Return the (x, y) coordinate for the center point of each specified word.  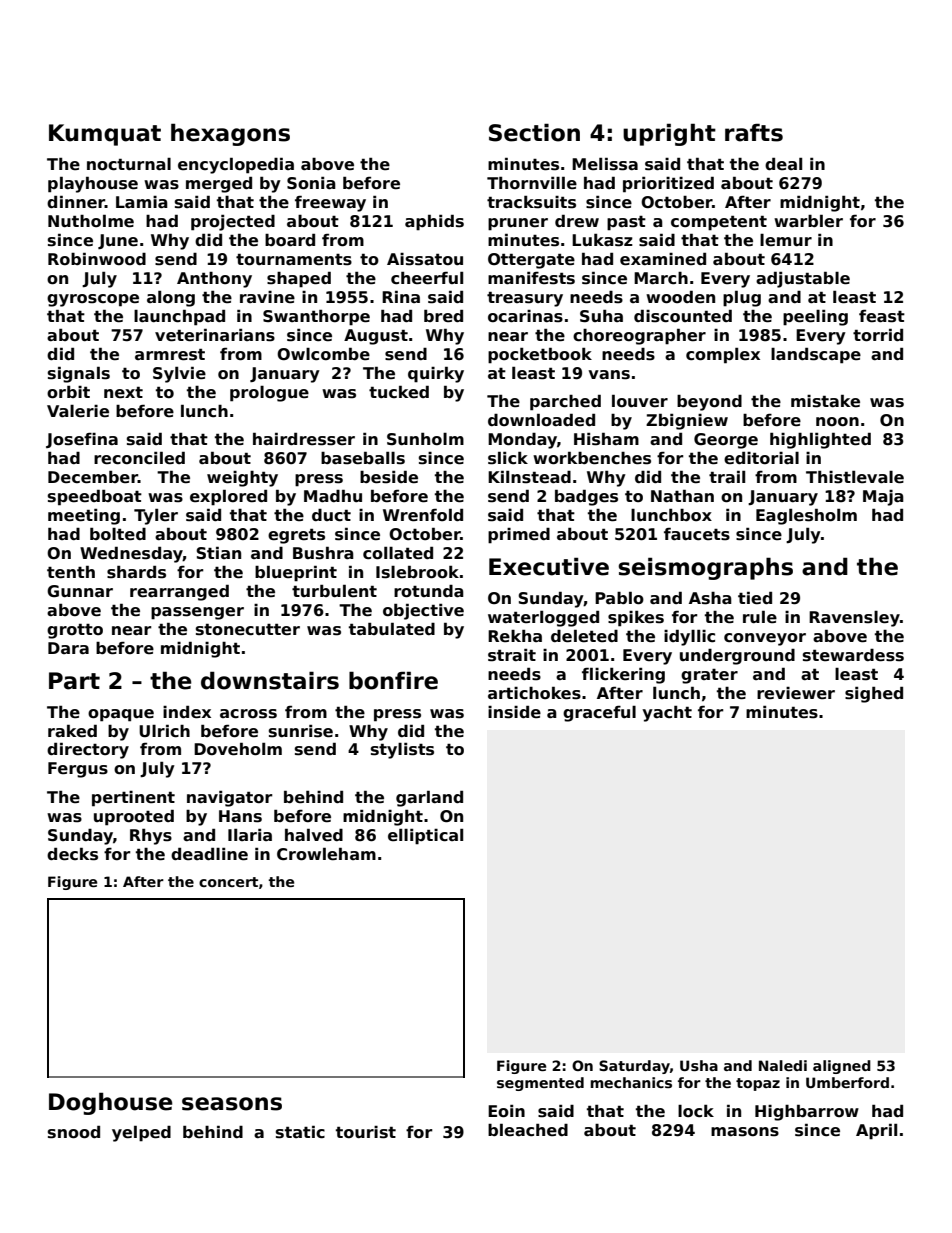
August (376, 337)
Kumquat (105, 135)
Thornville (532, 183)
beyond (709, 403)
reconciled (139, 458)
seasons (232, 1104)
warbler (808, 221)
